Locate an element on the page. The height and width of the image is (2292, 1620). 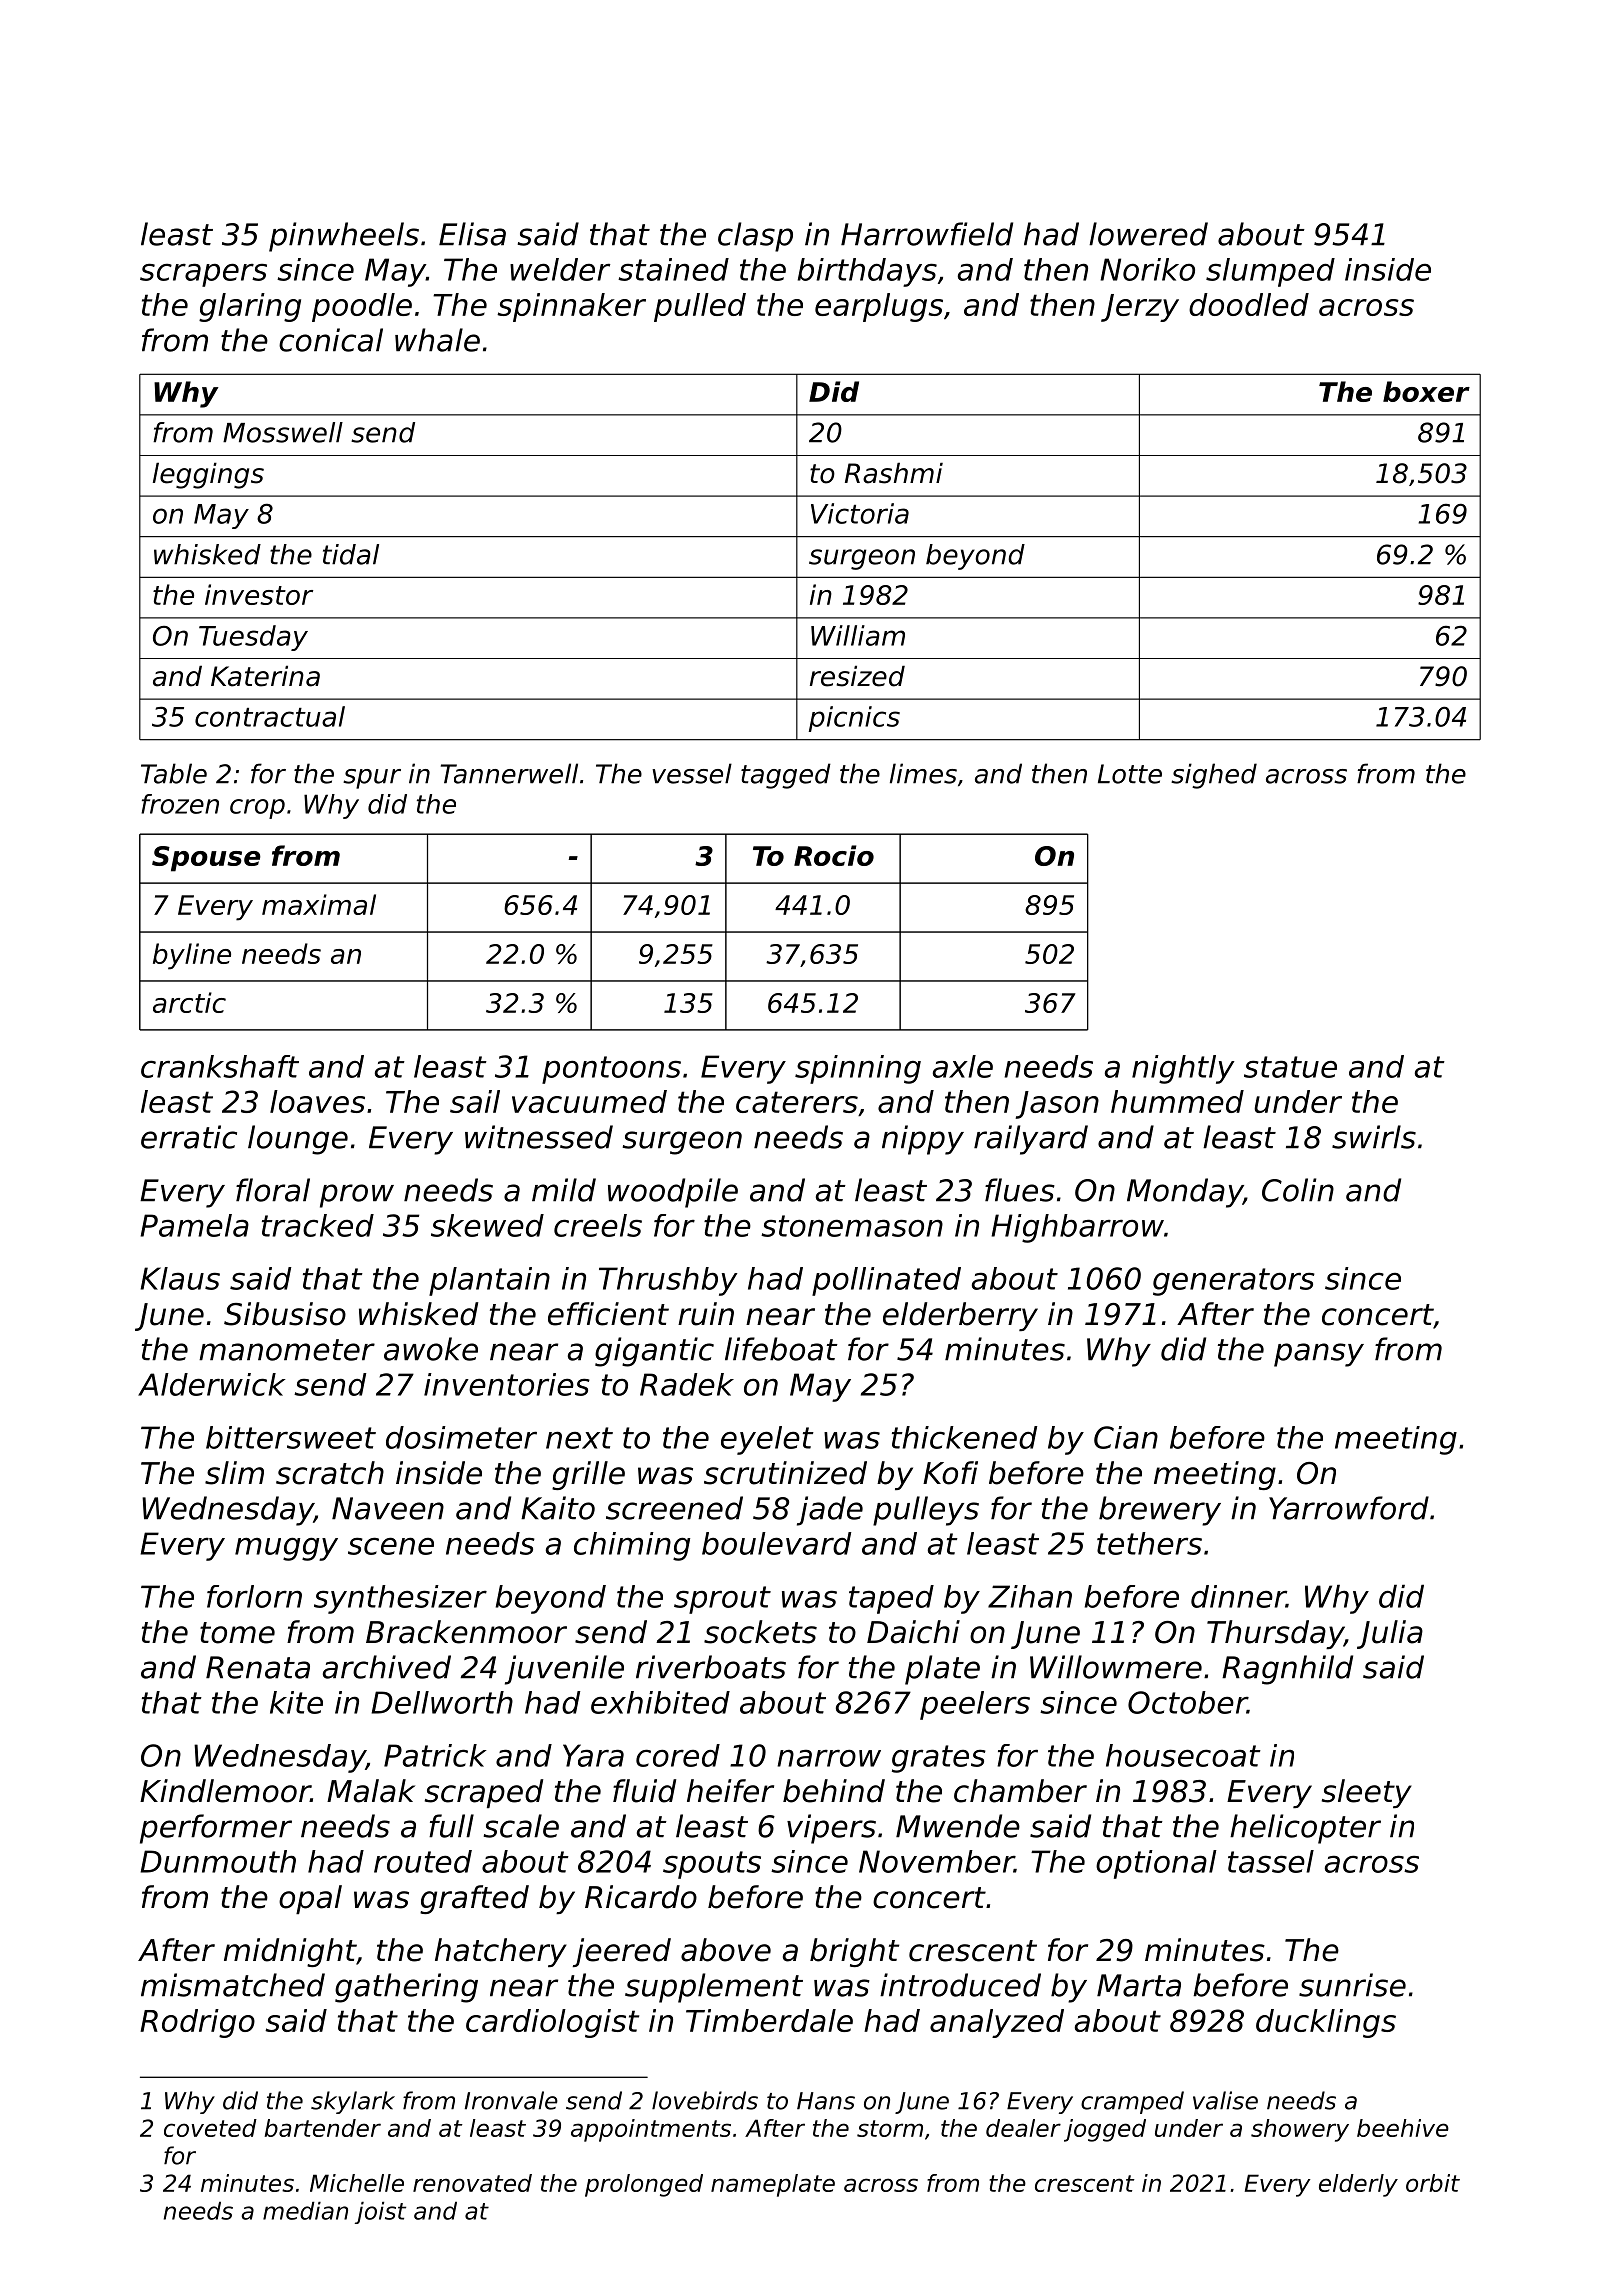
Daichi is located at coordinates (913, 1632).
